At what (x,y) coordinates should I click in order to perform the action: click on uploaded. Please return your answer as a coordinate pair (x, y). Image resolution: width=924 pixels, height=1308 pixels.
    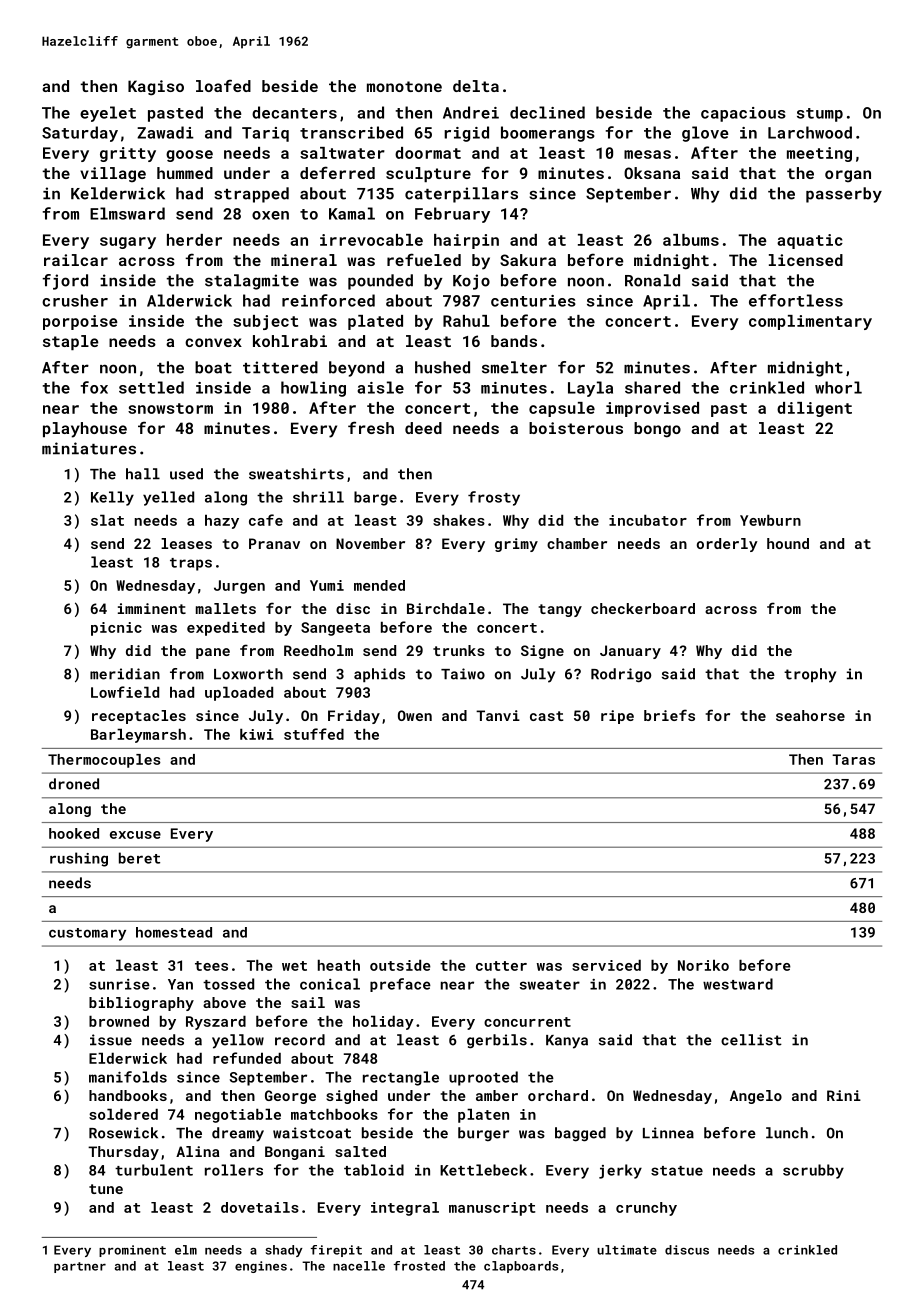
    Looking at the image, I should click on (239, 694).
